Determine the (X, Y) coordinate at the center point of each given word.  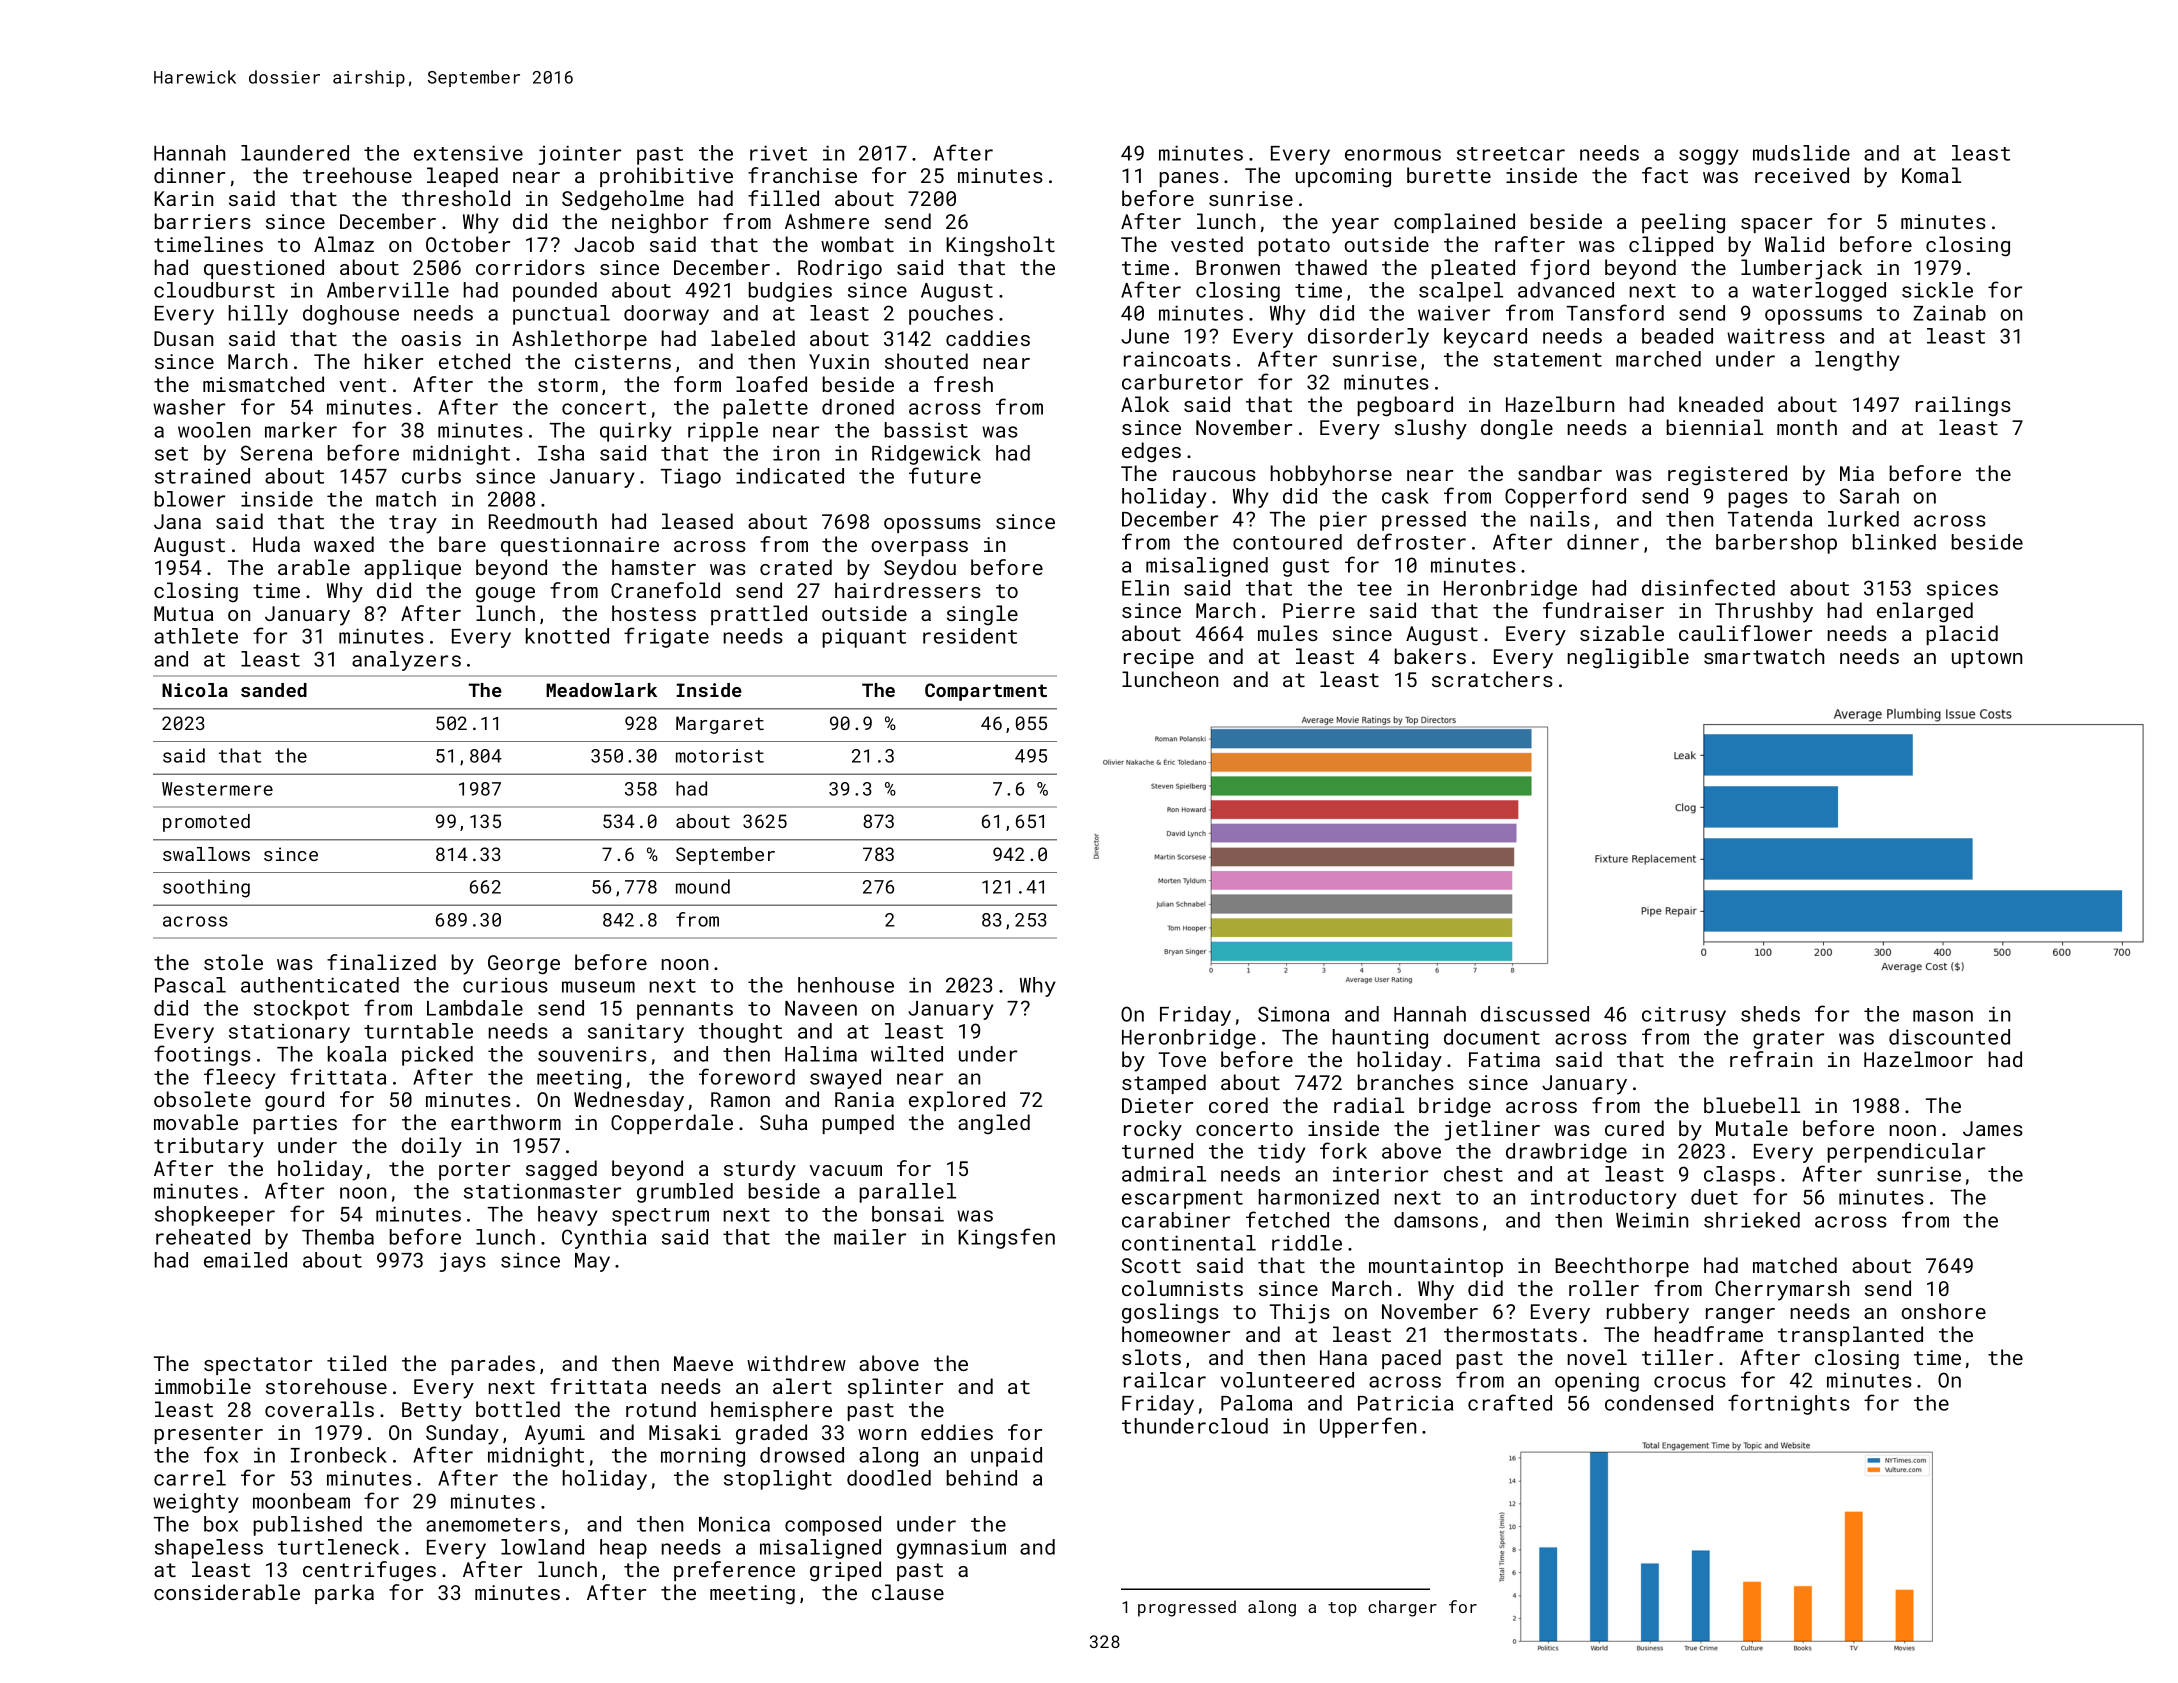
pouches (951, 315)
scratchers (1492, 679)
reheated (203, 1237)
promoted (206, 823)
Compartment (986, 692)
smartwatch (1764, 656)
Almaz (344, 244)
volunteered (1287, 1380)
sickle (1937, 290)
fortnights (1789, 1404)
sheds (1770, 1014)
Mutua (183, 613)
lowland (542, 1547)
